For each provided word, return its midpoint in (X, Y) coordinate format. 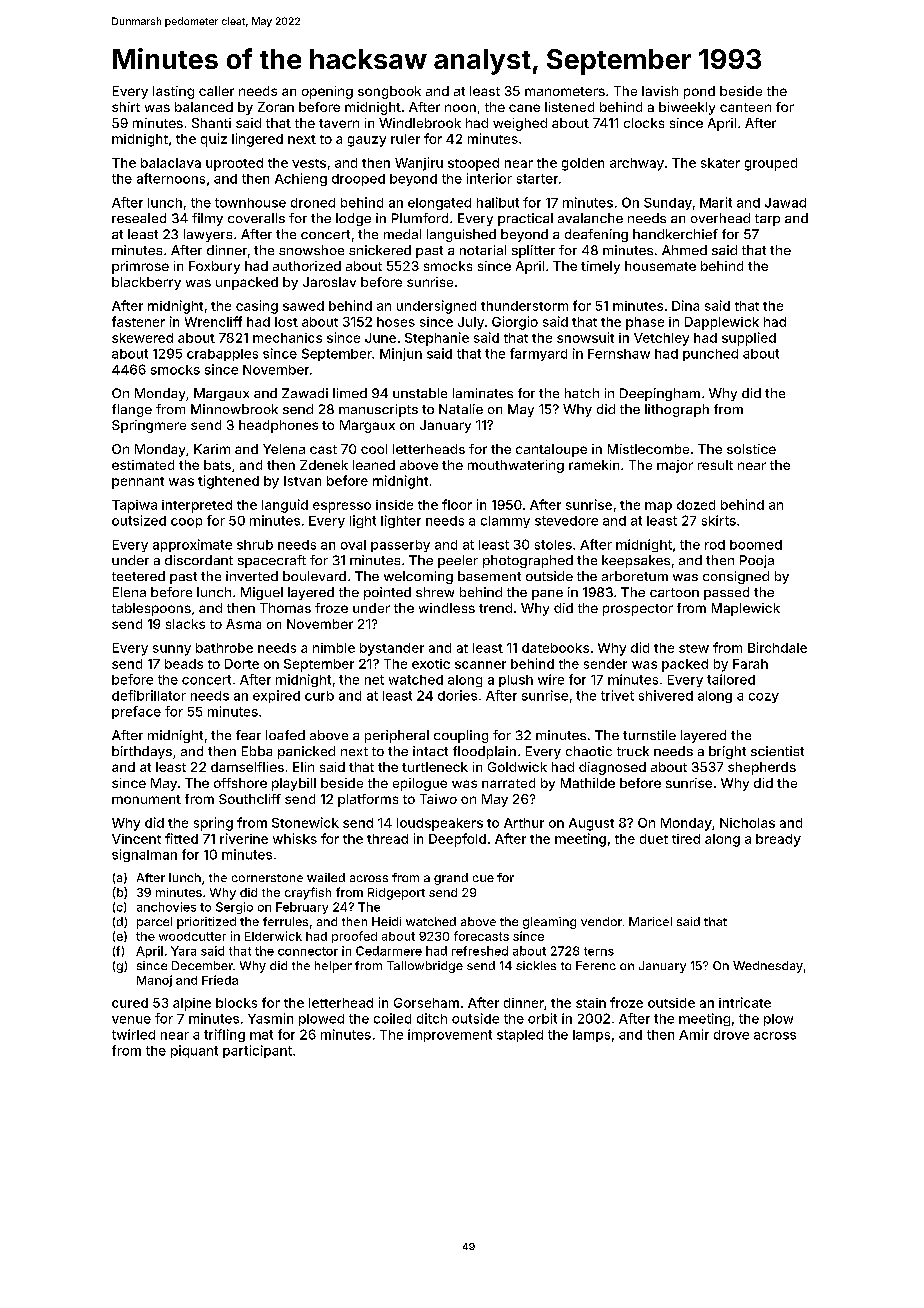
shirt (126, 107)
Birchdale (777, 647)
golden (583, 164)
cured (130, 1003)
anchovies (166, 907)
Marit (716, 202)
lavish (660, 91)
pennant (138, 483)
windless (447, 608)
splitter (533, 251)
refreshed (480, 951)
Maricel (650, 921)
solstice (751, 449)
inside (394, 505)
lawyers (208, 235)
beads (184, 664)
